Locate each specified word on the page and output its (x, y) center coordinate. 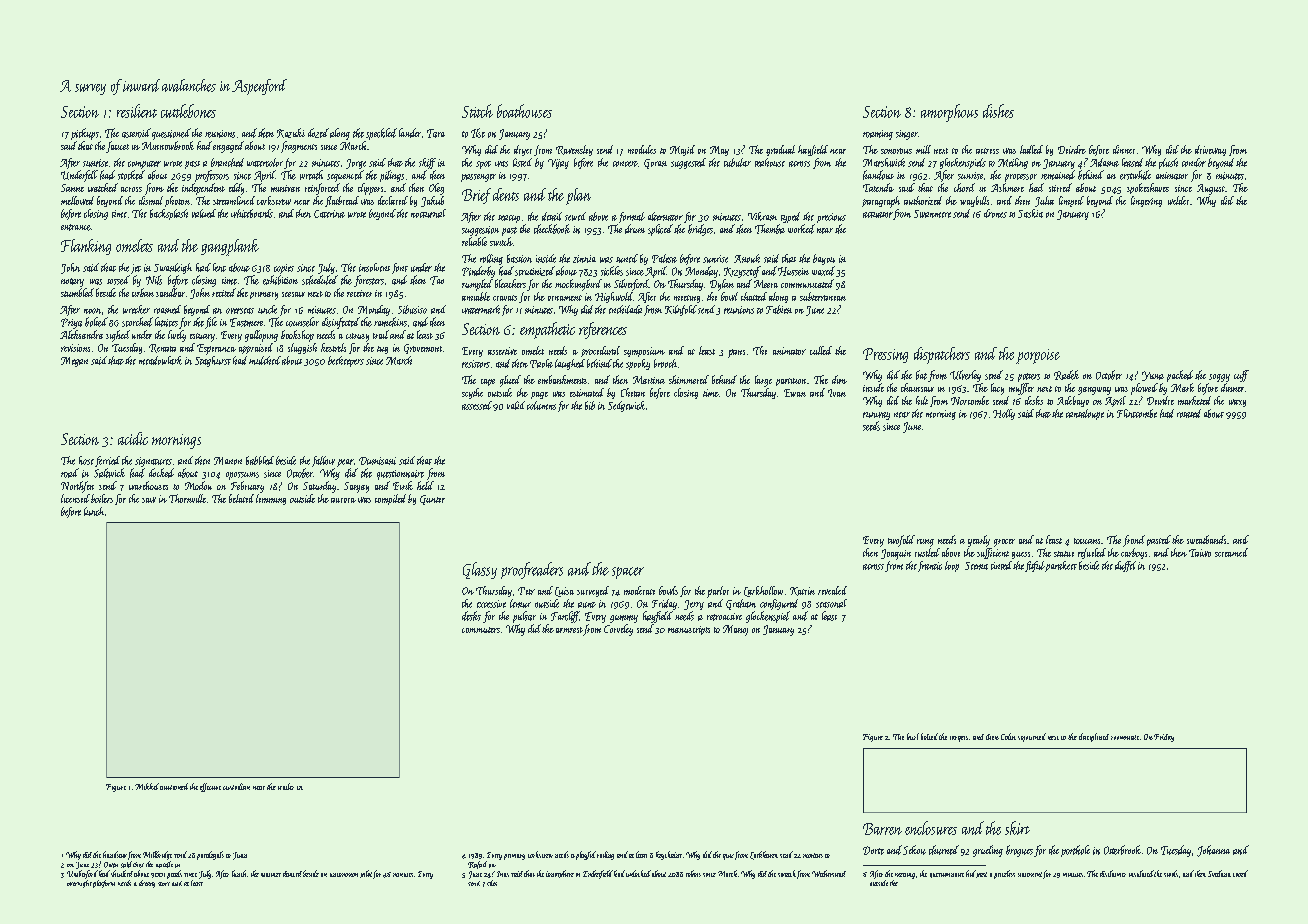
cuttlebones (188, 111)
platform (104, 884)
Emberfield (598, 874)
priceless (1004, 874)
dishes (998, 111)
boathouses (524, 111)
